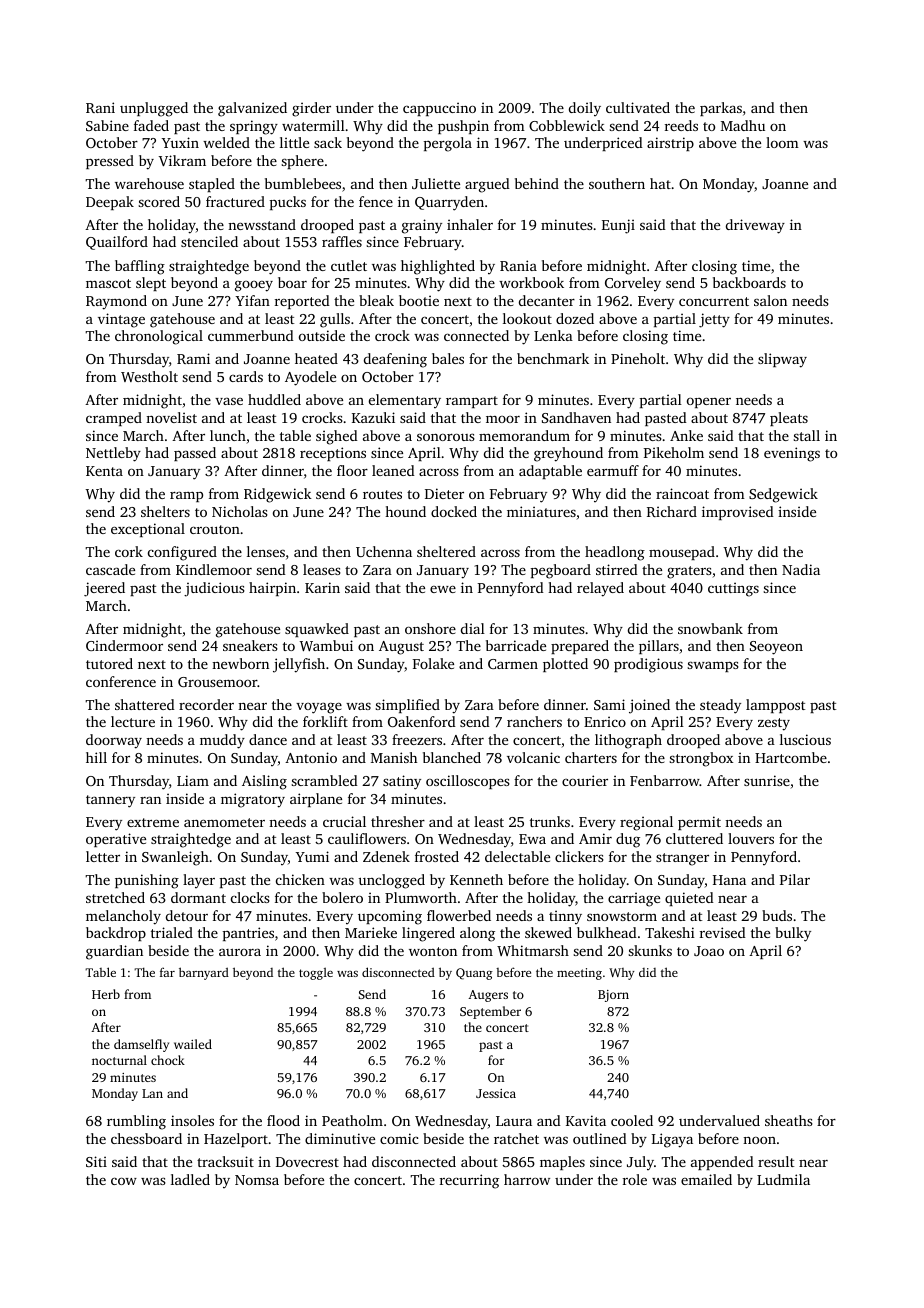 The height and width of the screenshot is (1308, 924). Describe the element at coordinates (473, 628) in the screenshot. I see `dial` at that location.
